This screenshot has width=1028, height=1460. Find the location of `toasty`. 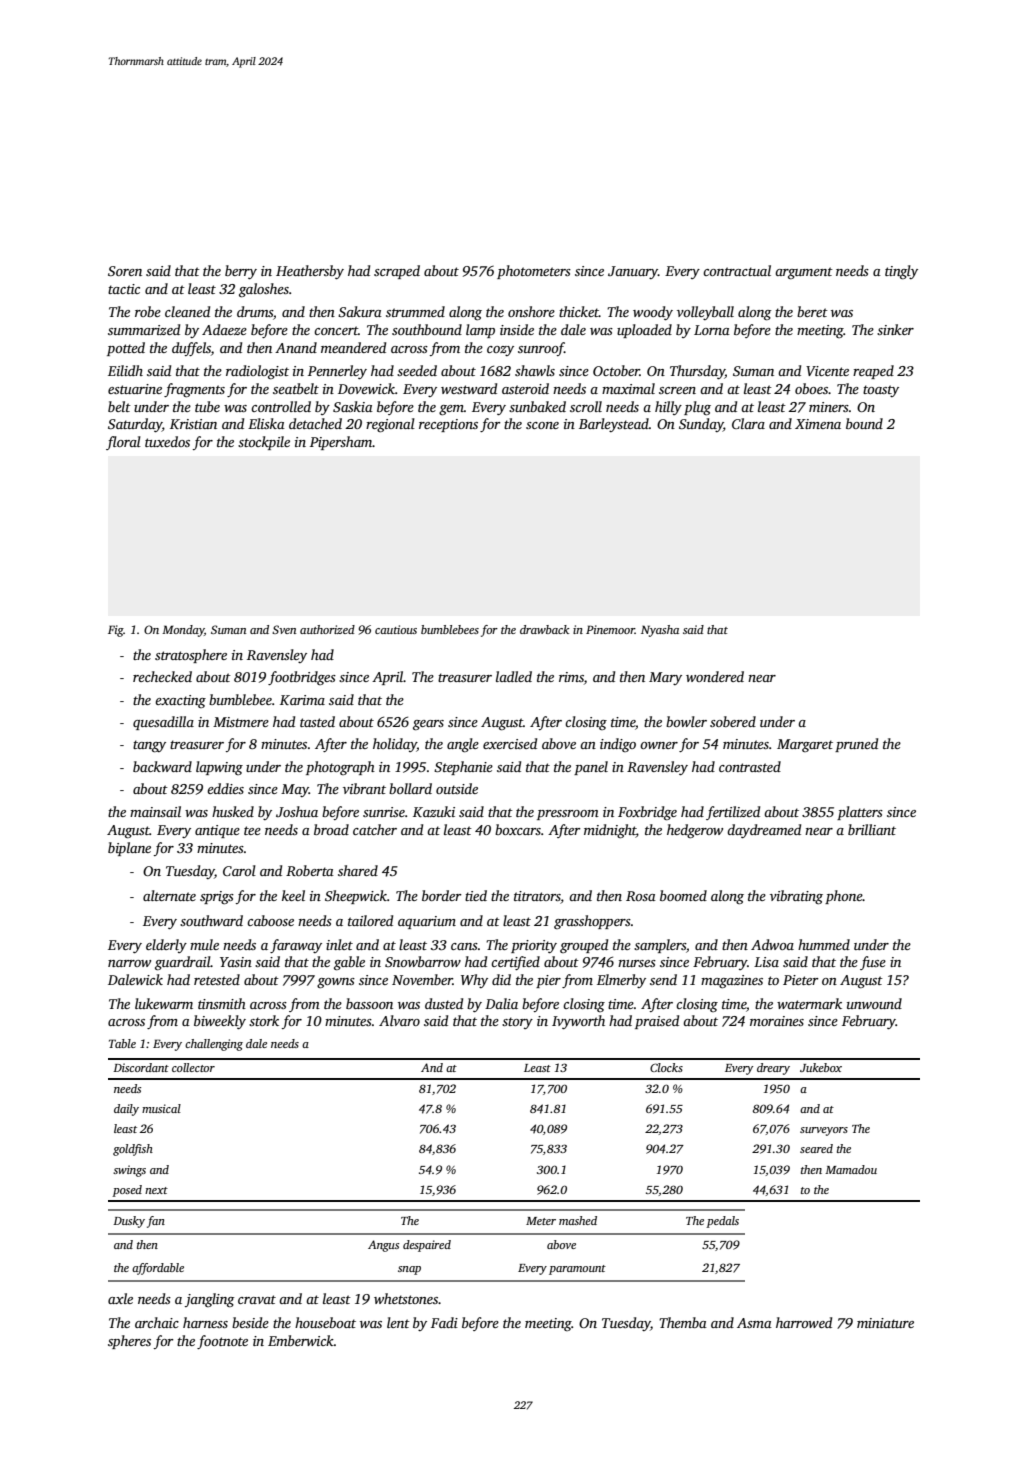

toasty is located at coordinates (881, 391).
